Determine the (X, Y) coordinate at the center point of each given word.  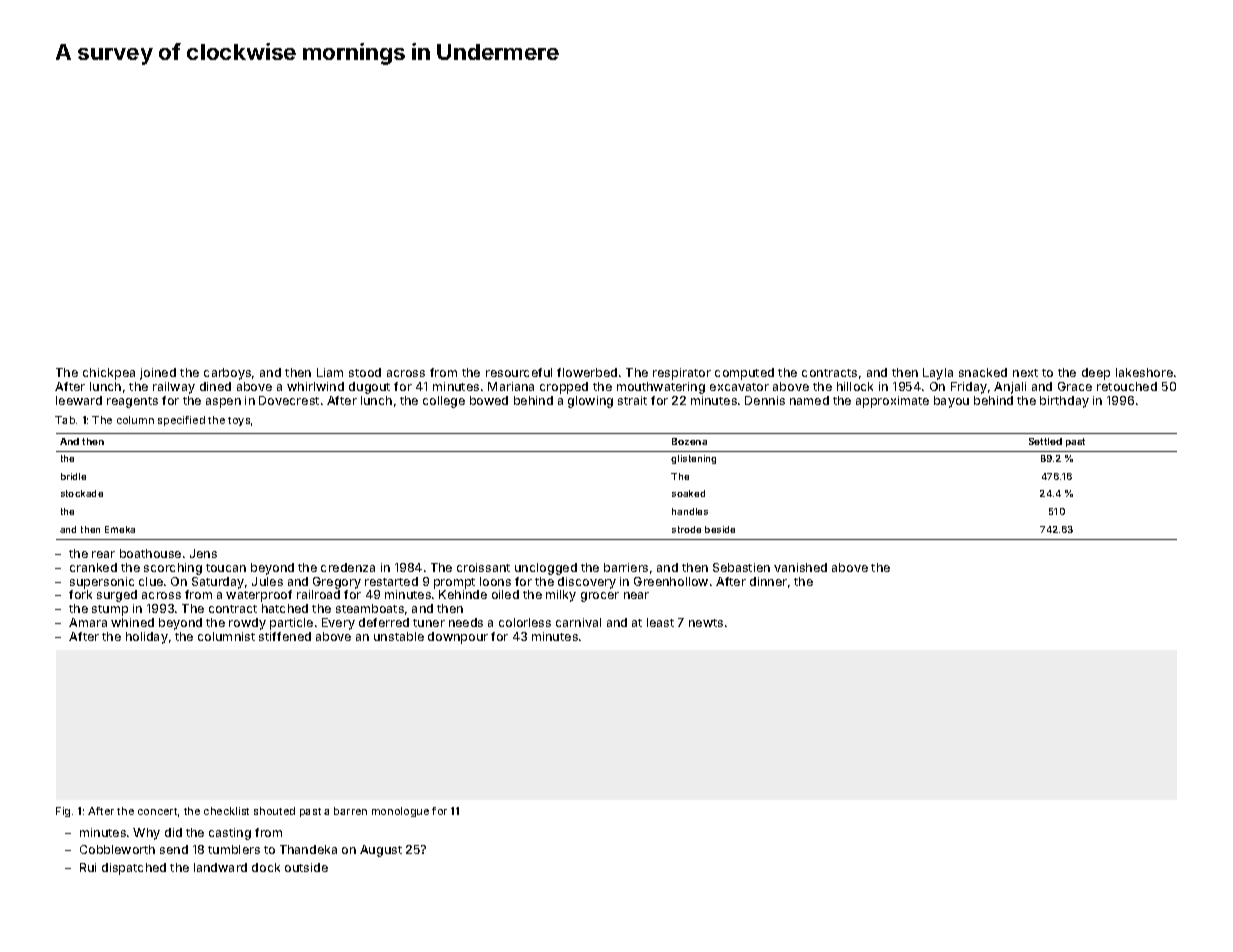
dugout (369, 388)
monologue (400, 812)
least (660, 622)
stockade (82, 493)
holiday (147, 638)
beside (720, 529)
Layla (938, 374)
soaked (688, 493)
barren (350, 811)
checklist (226, 811)
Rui (88, 867)
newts (706, 623)
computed (744, 374)
